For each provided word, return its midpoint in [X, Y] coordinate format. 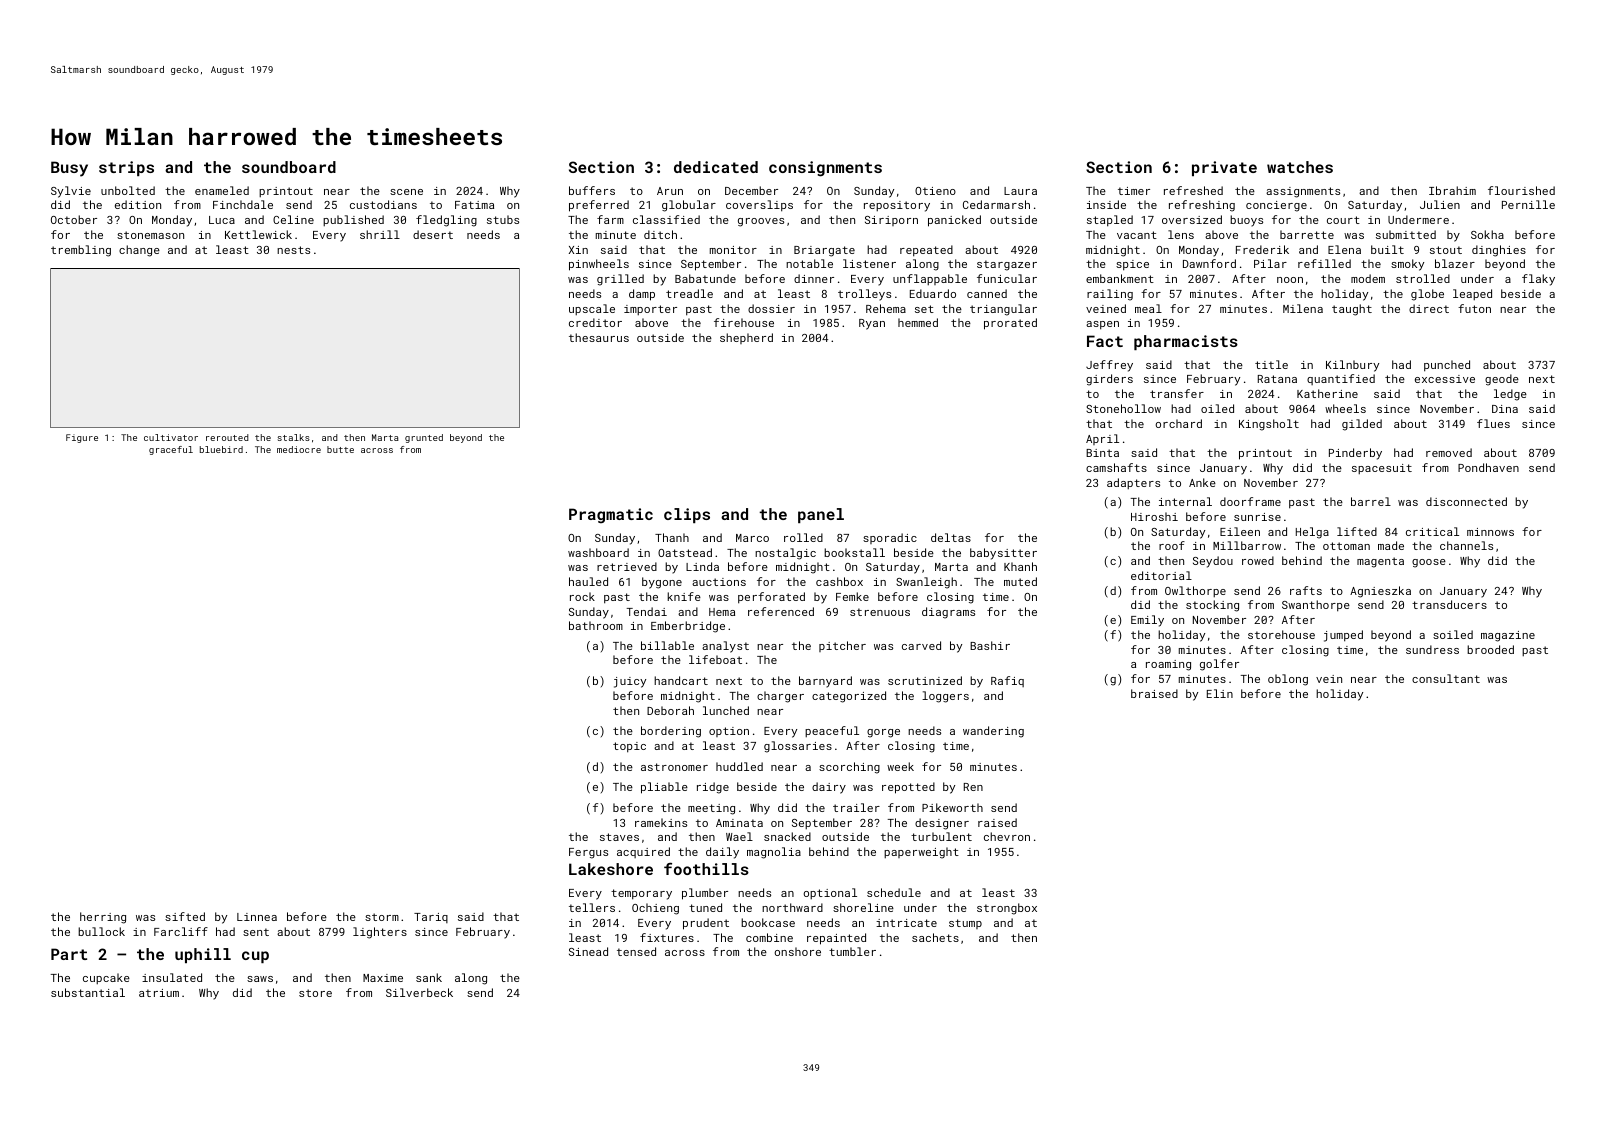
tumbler [852, 951]
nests [293, 250]
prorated [1010, 324]
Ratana [1277, 379]
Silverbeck [419, 992]
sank [429, 977]
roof [1172, 545]
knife [684, 596]
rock [582, 596]
